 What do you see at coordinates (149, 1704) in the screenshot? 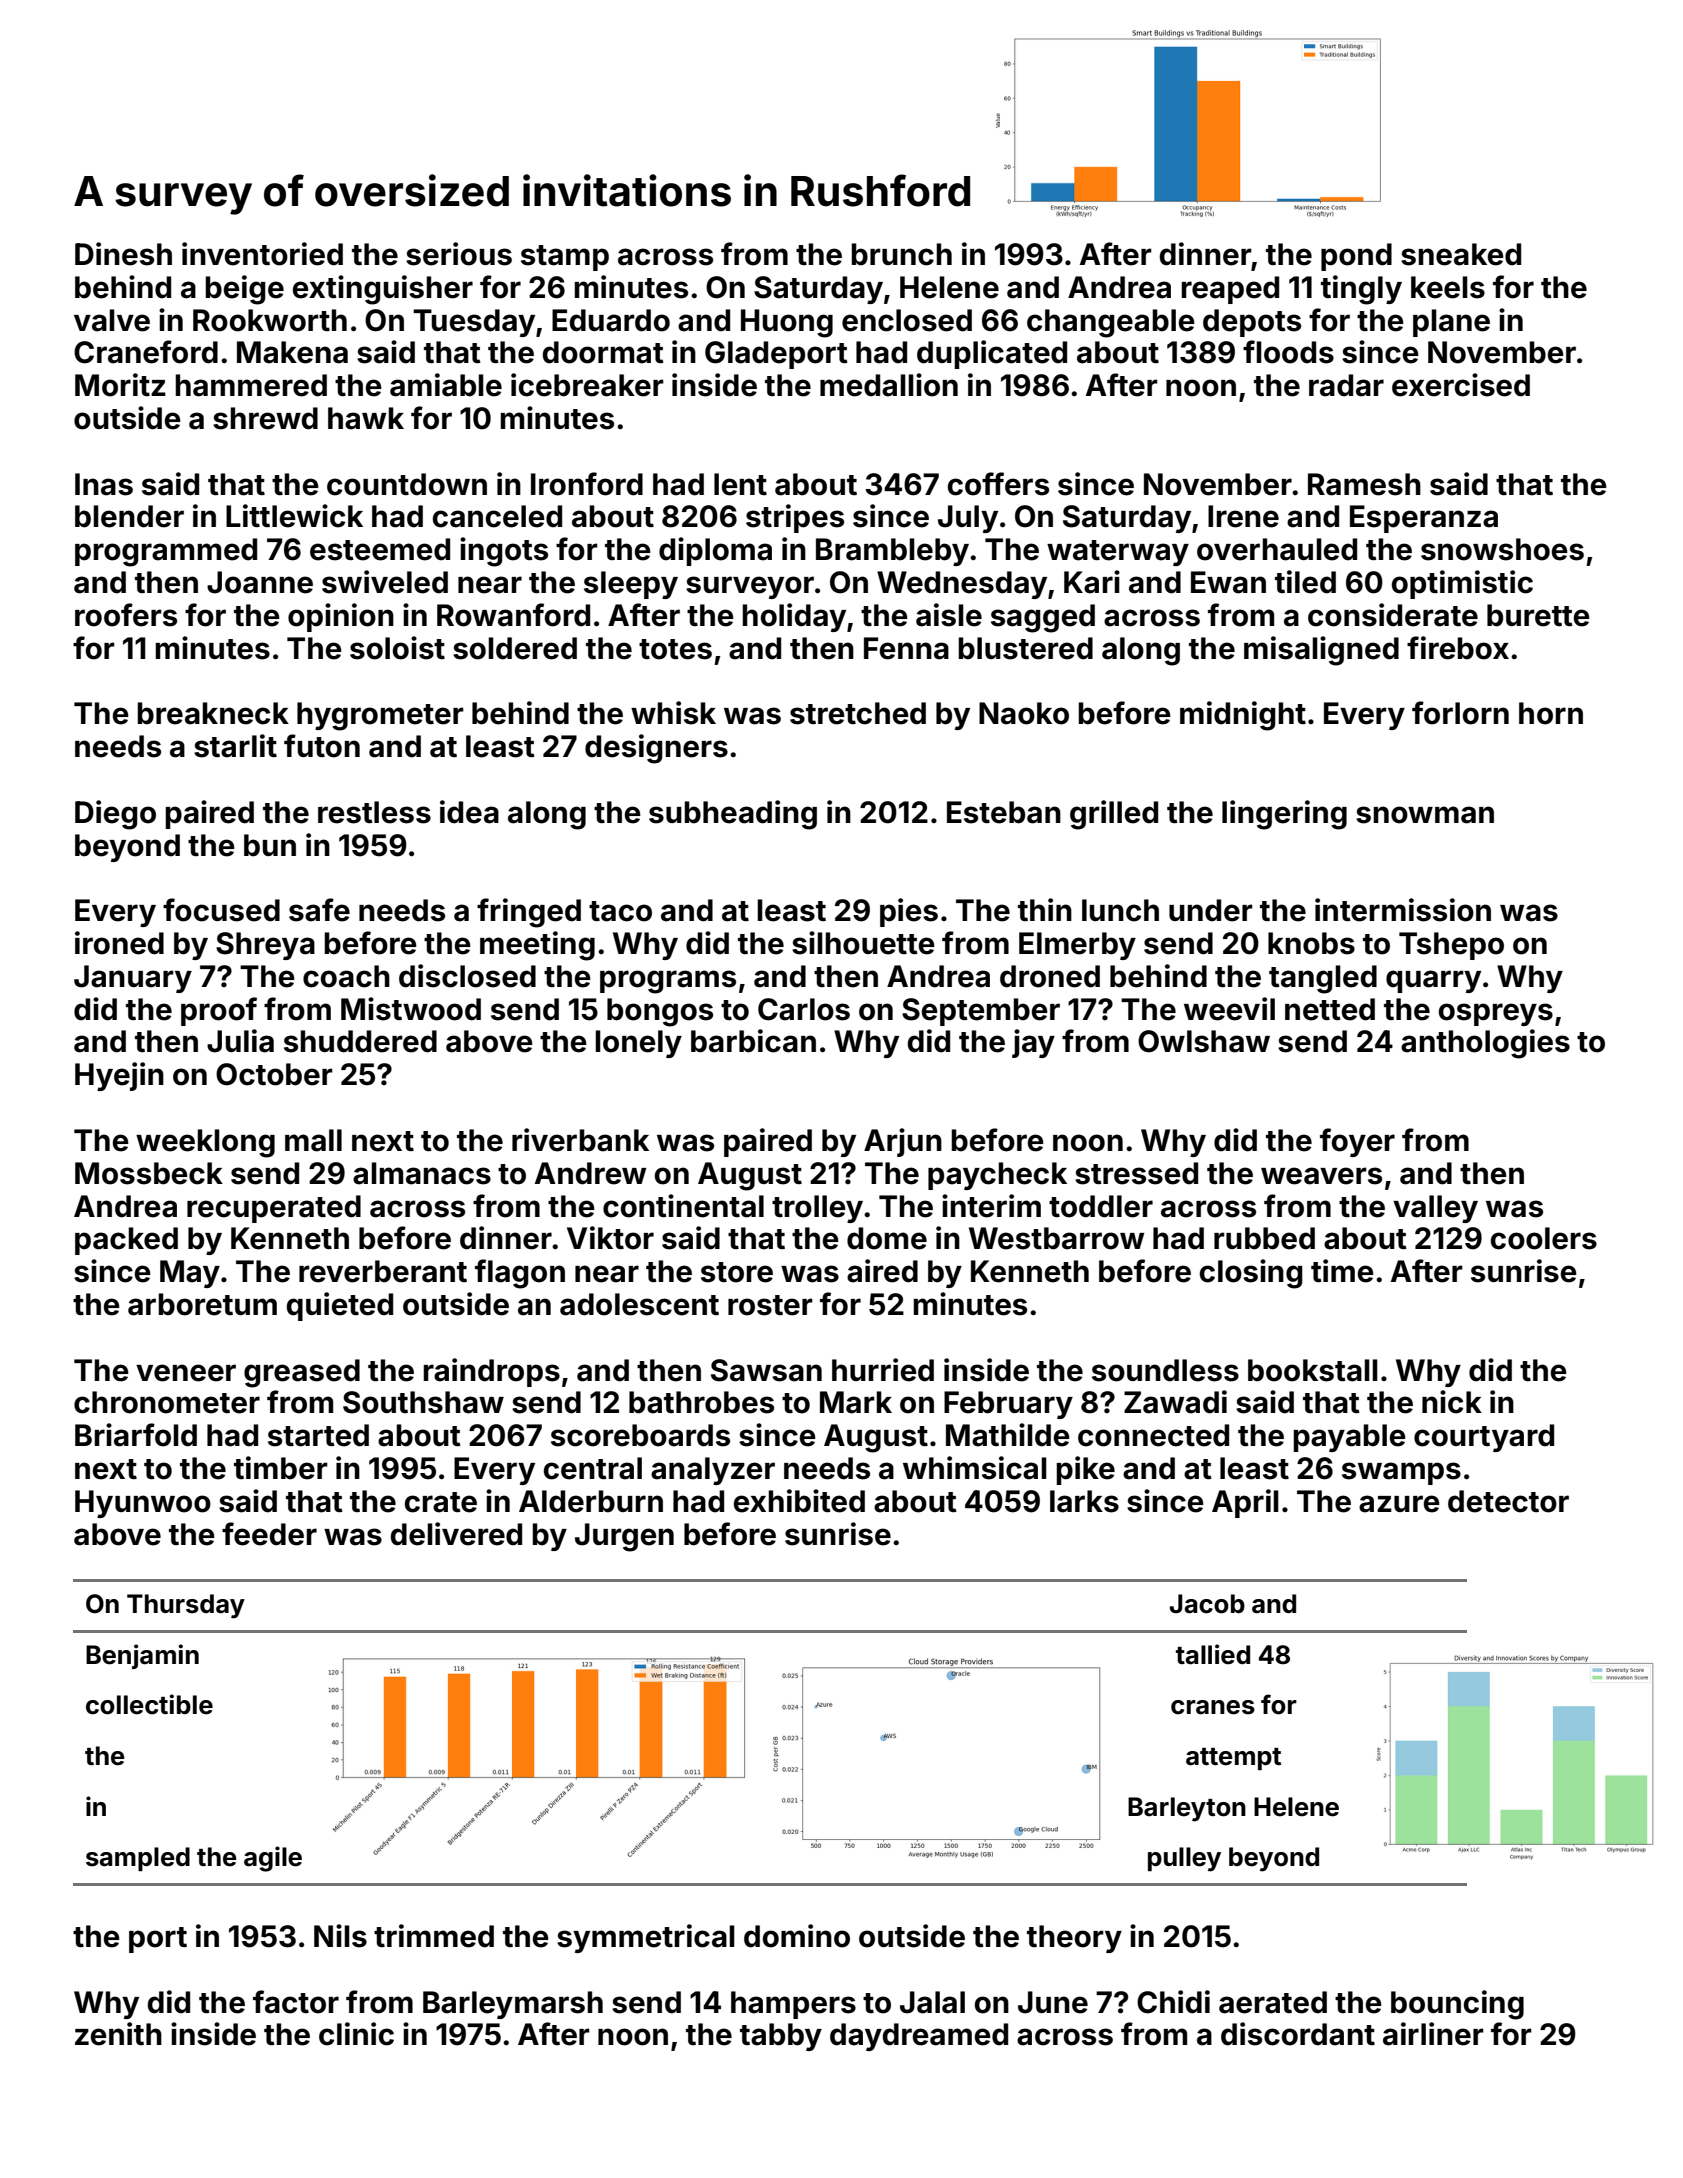
I see `collectible` at bounding box center [149, 1704].
